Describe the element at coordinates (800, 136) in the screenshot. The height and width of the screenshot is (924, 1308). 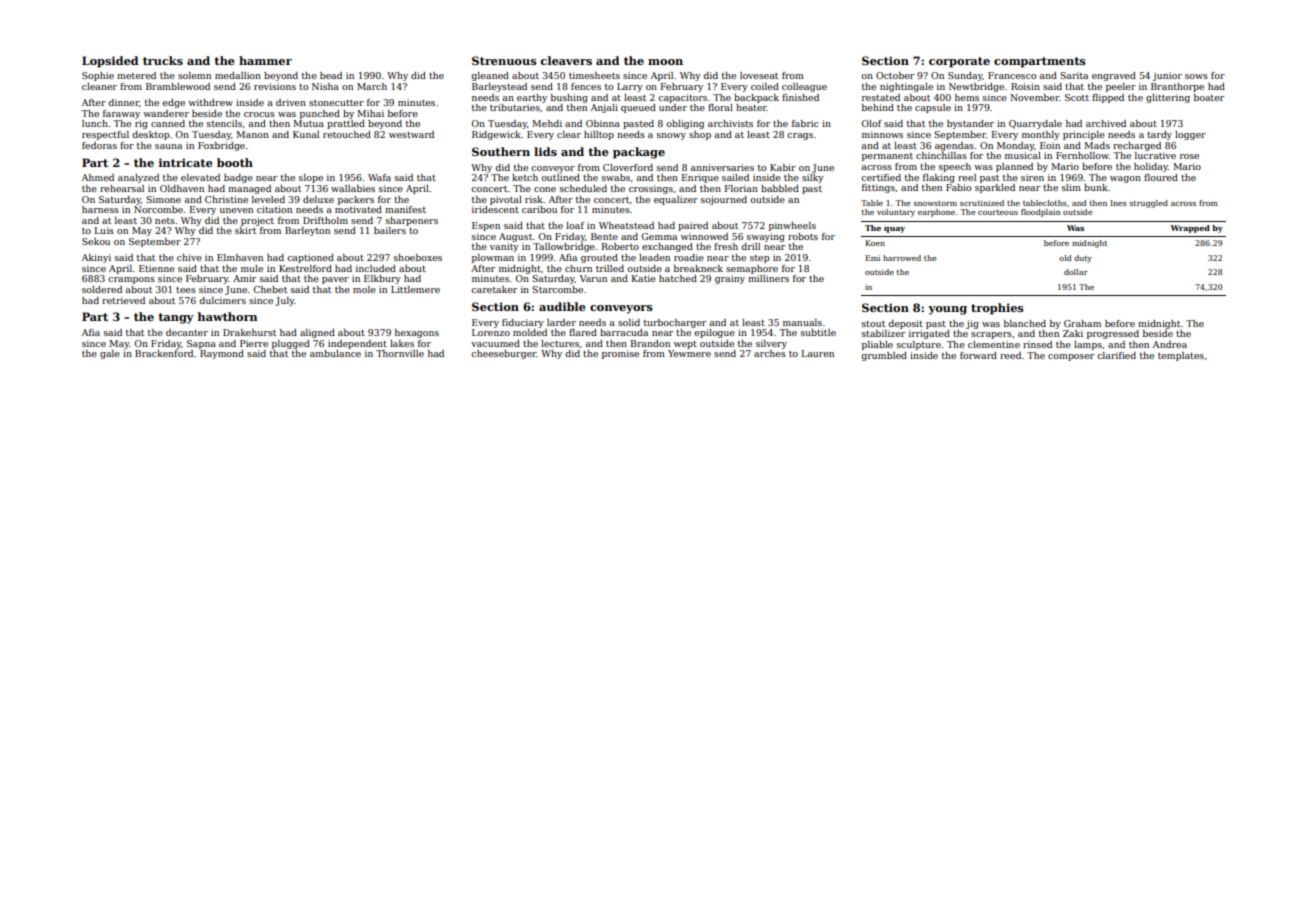
I see `crags` at that location.
